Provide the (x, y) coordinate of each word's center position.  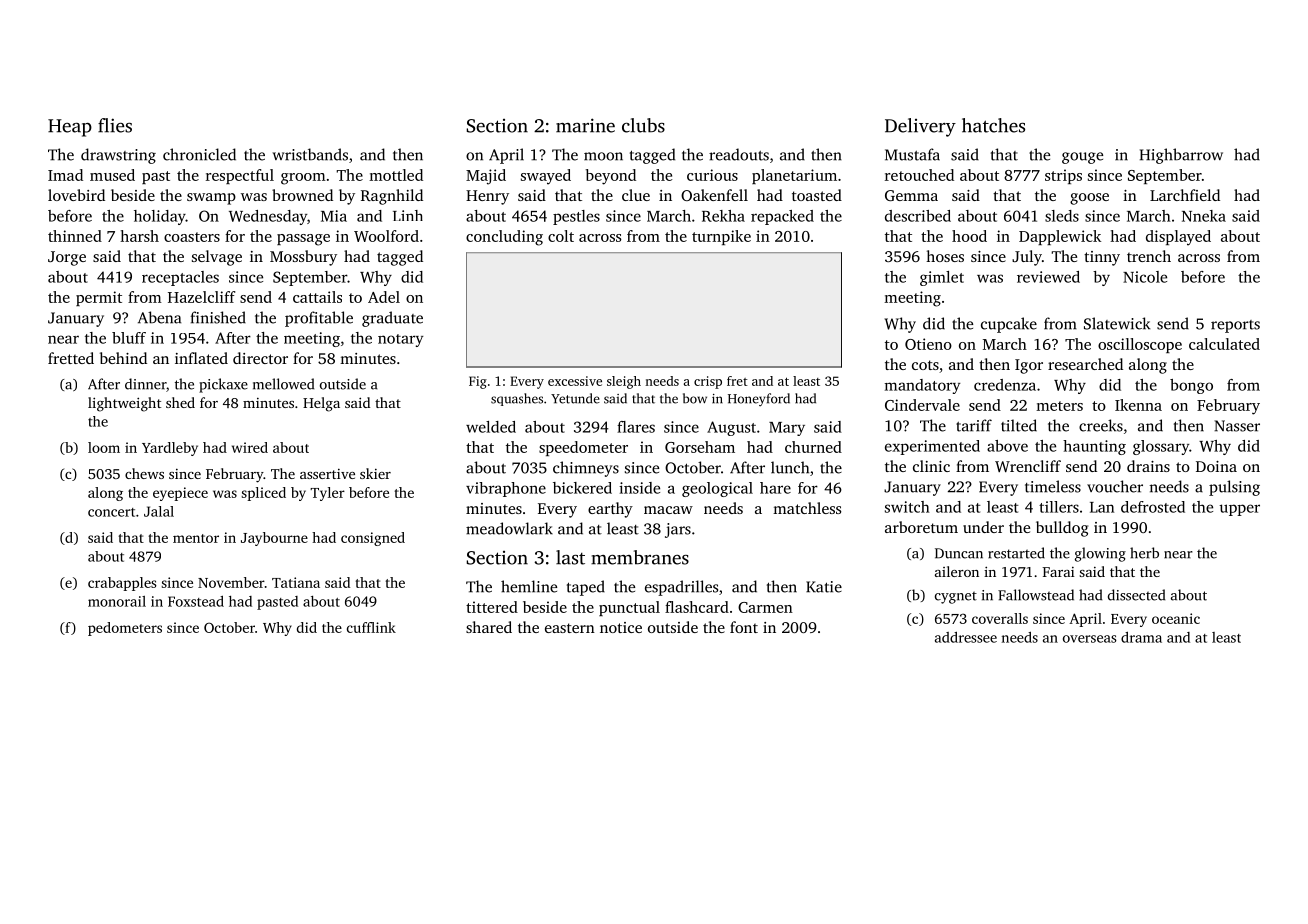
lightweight (124, 404)
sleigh (624, 382)
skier (375, 473)
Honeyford (759, 399)
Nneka (1204, 216)
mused (112, 175)
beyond (611, 177)
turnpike (721, 237)
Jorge (67, 258)
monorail (117, 601)
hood (969, 236)
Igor (1029, 366)
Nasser (1237, 426)
